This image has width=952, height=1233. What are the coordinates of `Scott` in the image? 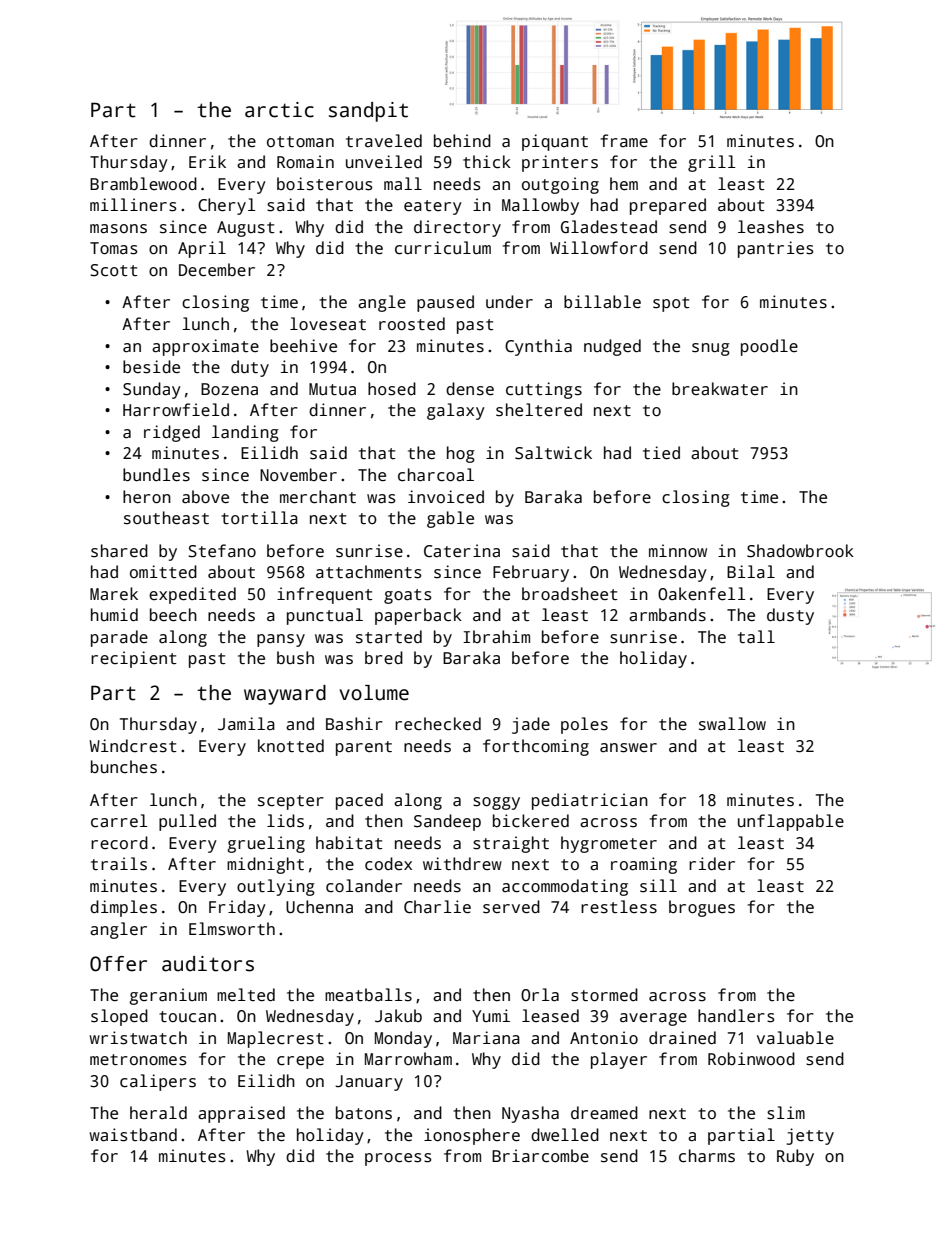 It's located at (114, 270).
